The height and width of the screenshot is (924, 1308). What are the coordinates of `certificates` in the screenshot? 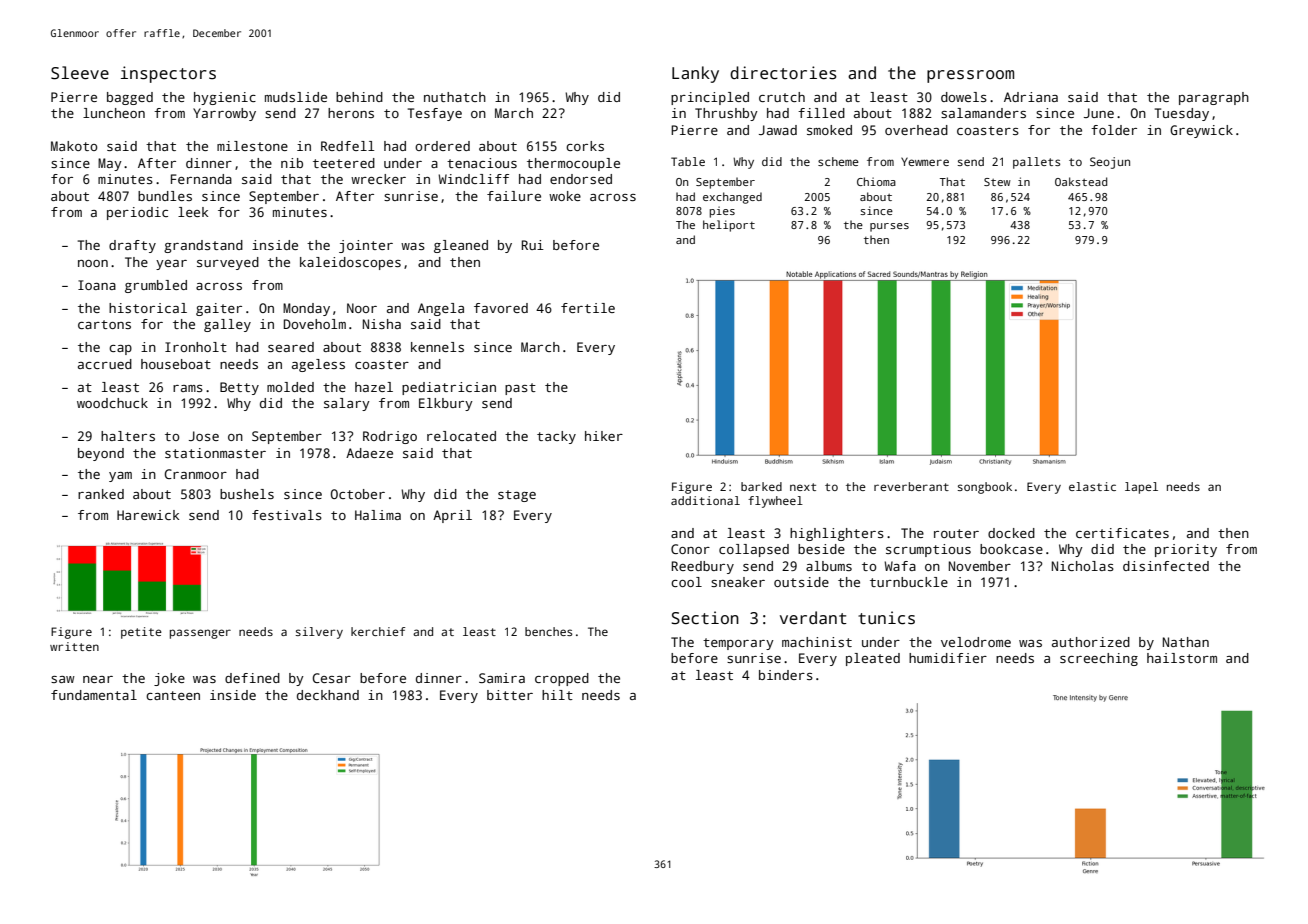 It's located at (1122, 533).
